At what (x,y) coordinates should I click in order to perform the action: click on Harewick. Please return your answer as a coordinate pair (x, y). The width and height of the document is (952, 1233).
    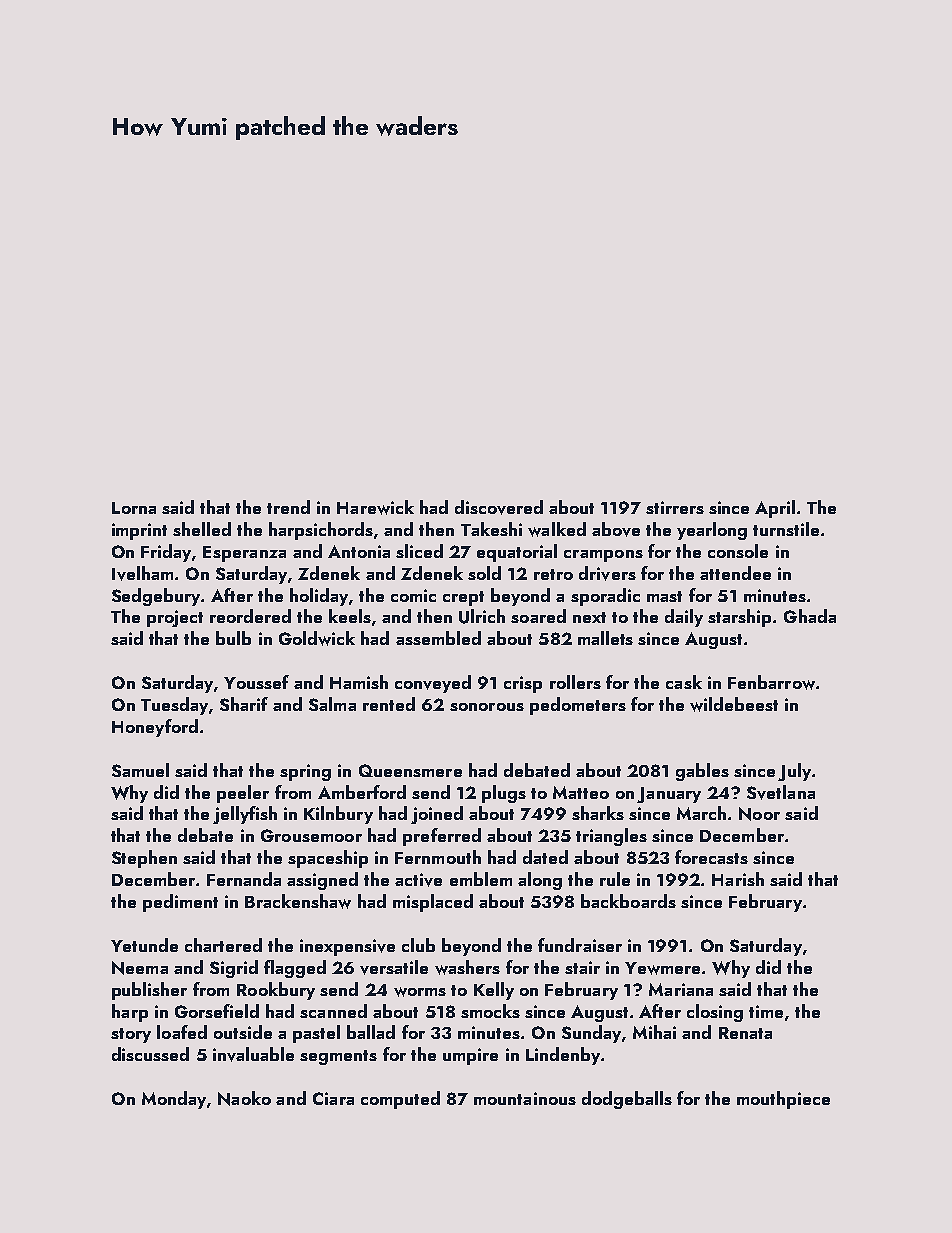
    Looking at the image, I should click on (375, 507).
